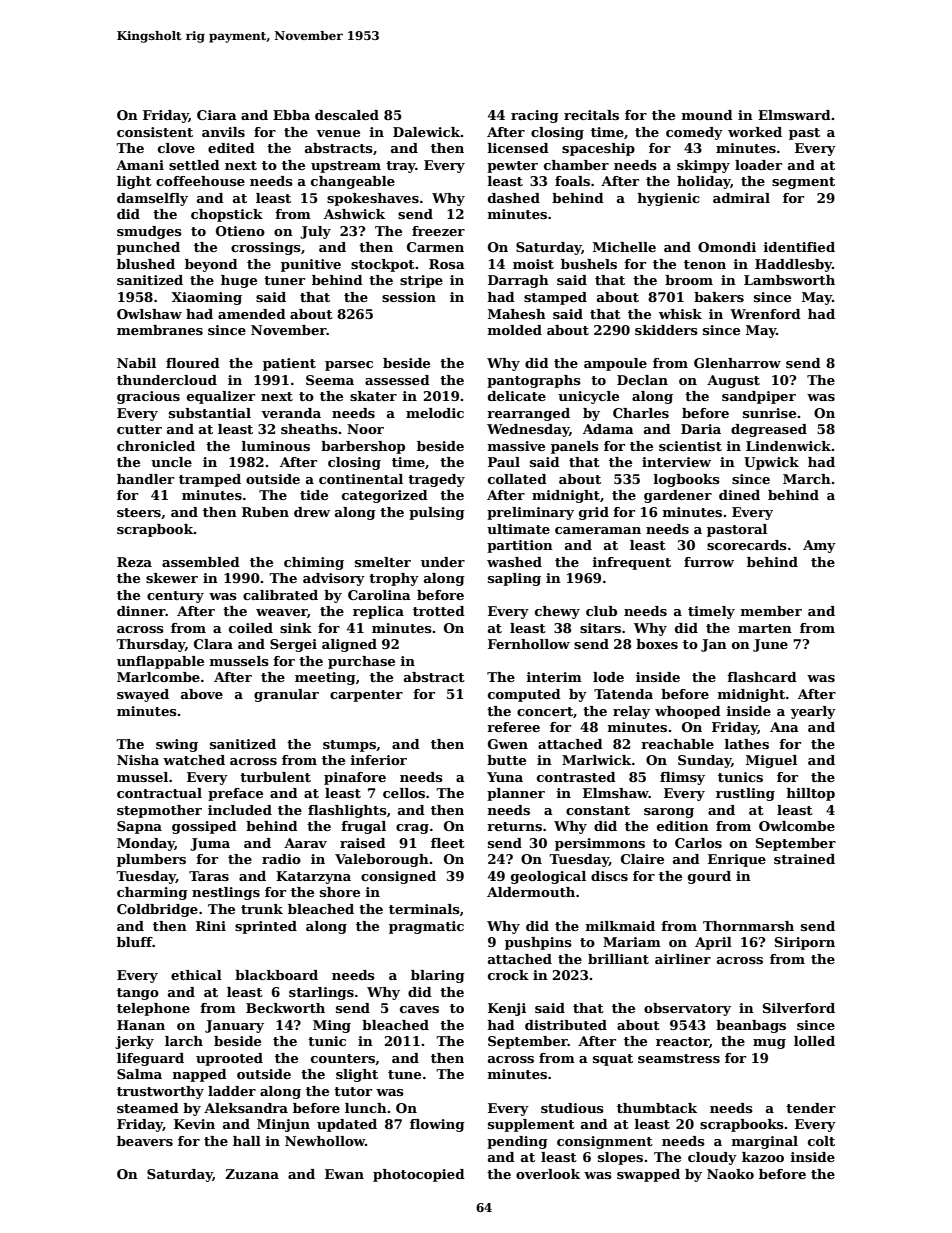  I want to click on Dalewick, so click(427, 132).
